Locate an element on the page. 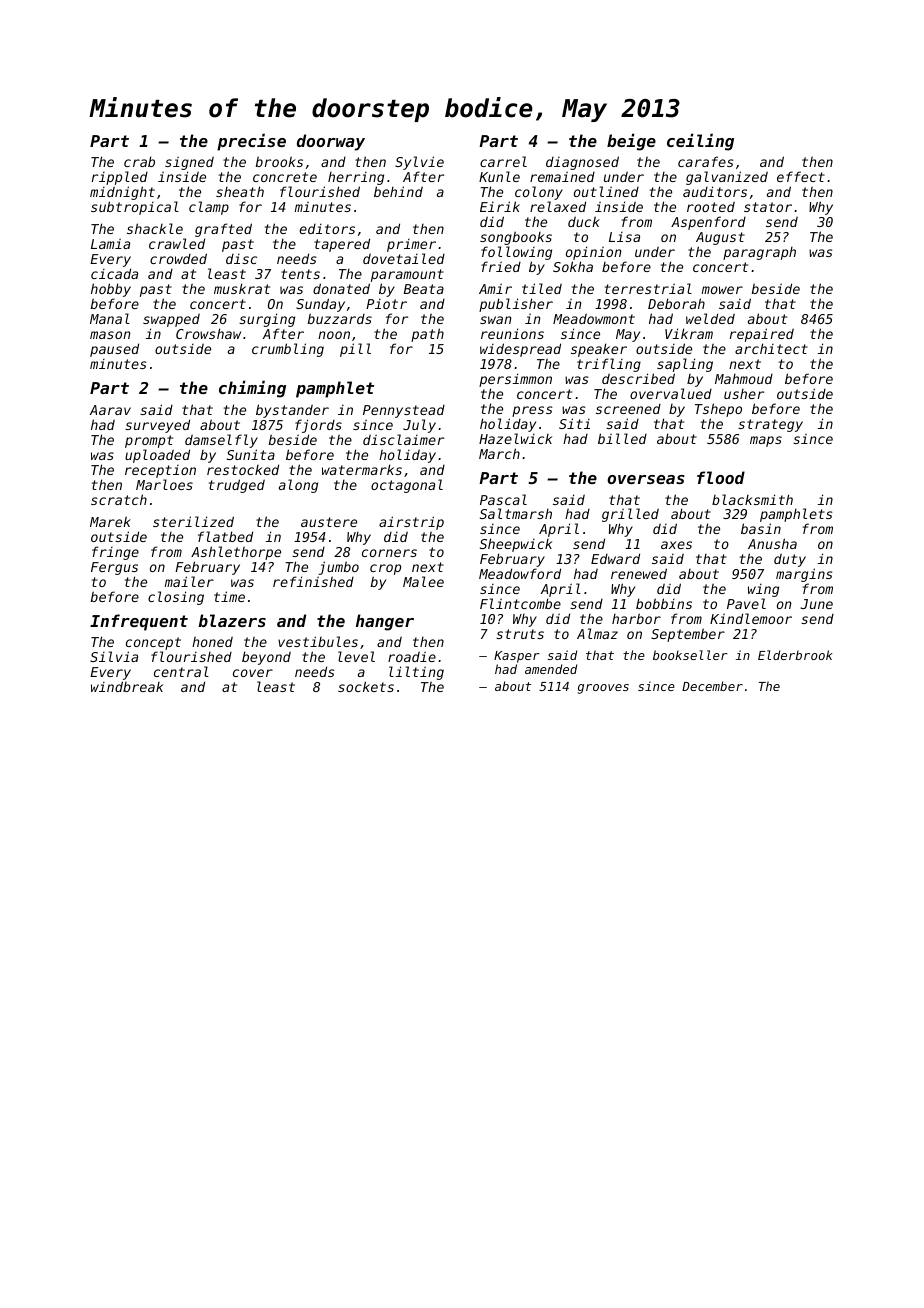 This image has height=1308, width=924. grooves is located at coordinates (603, 689).
